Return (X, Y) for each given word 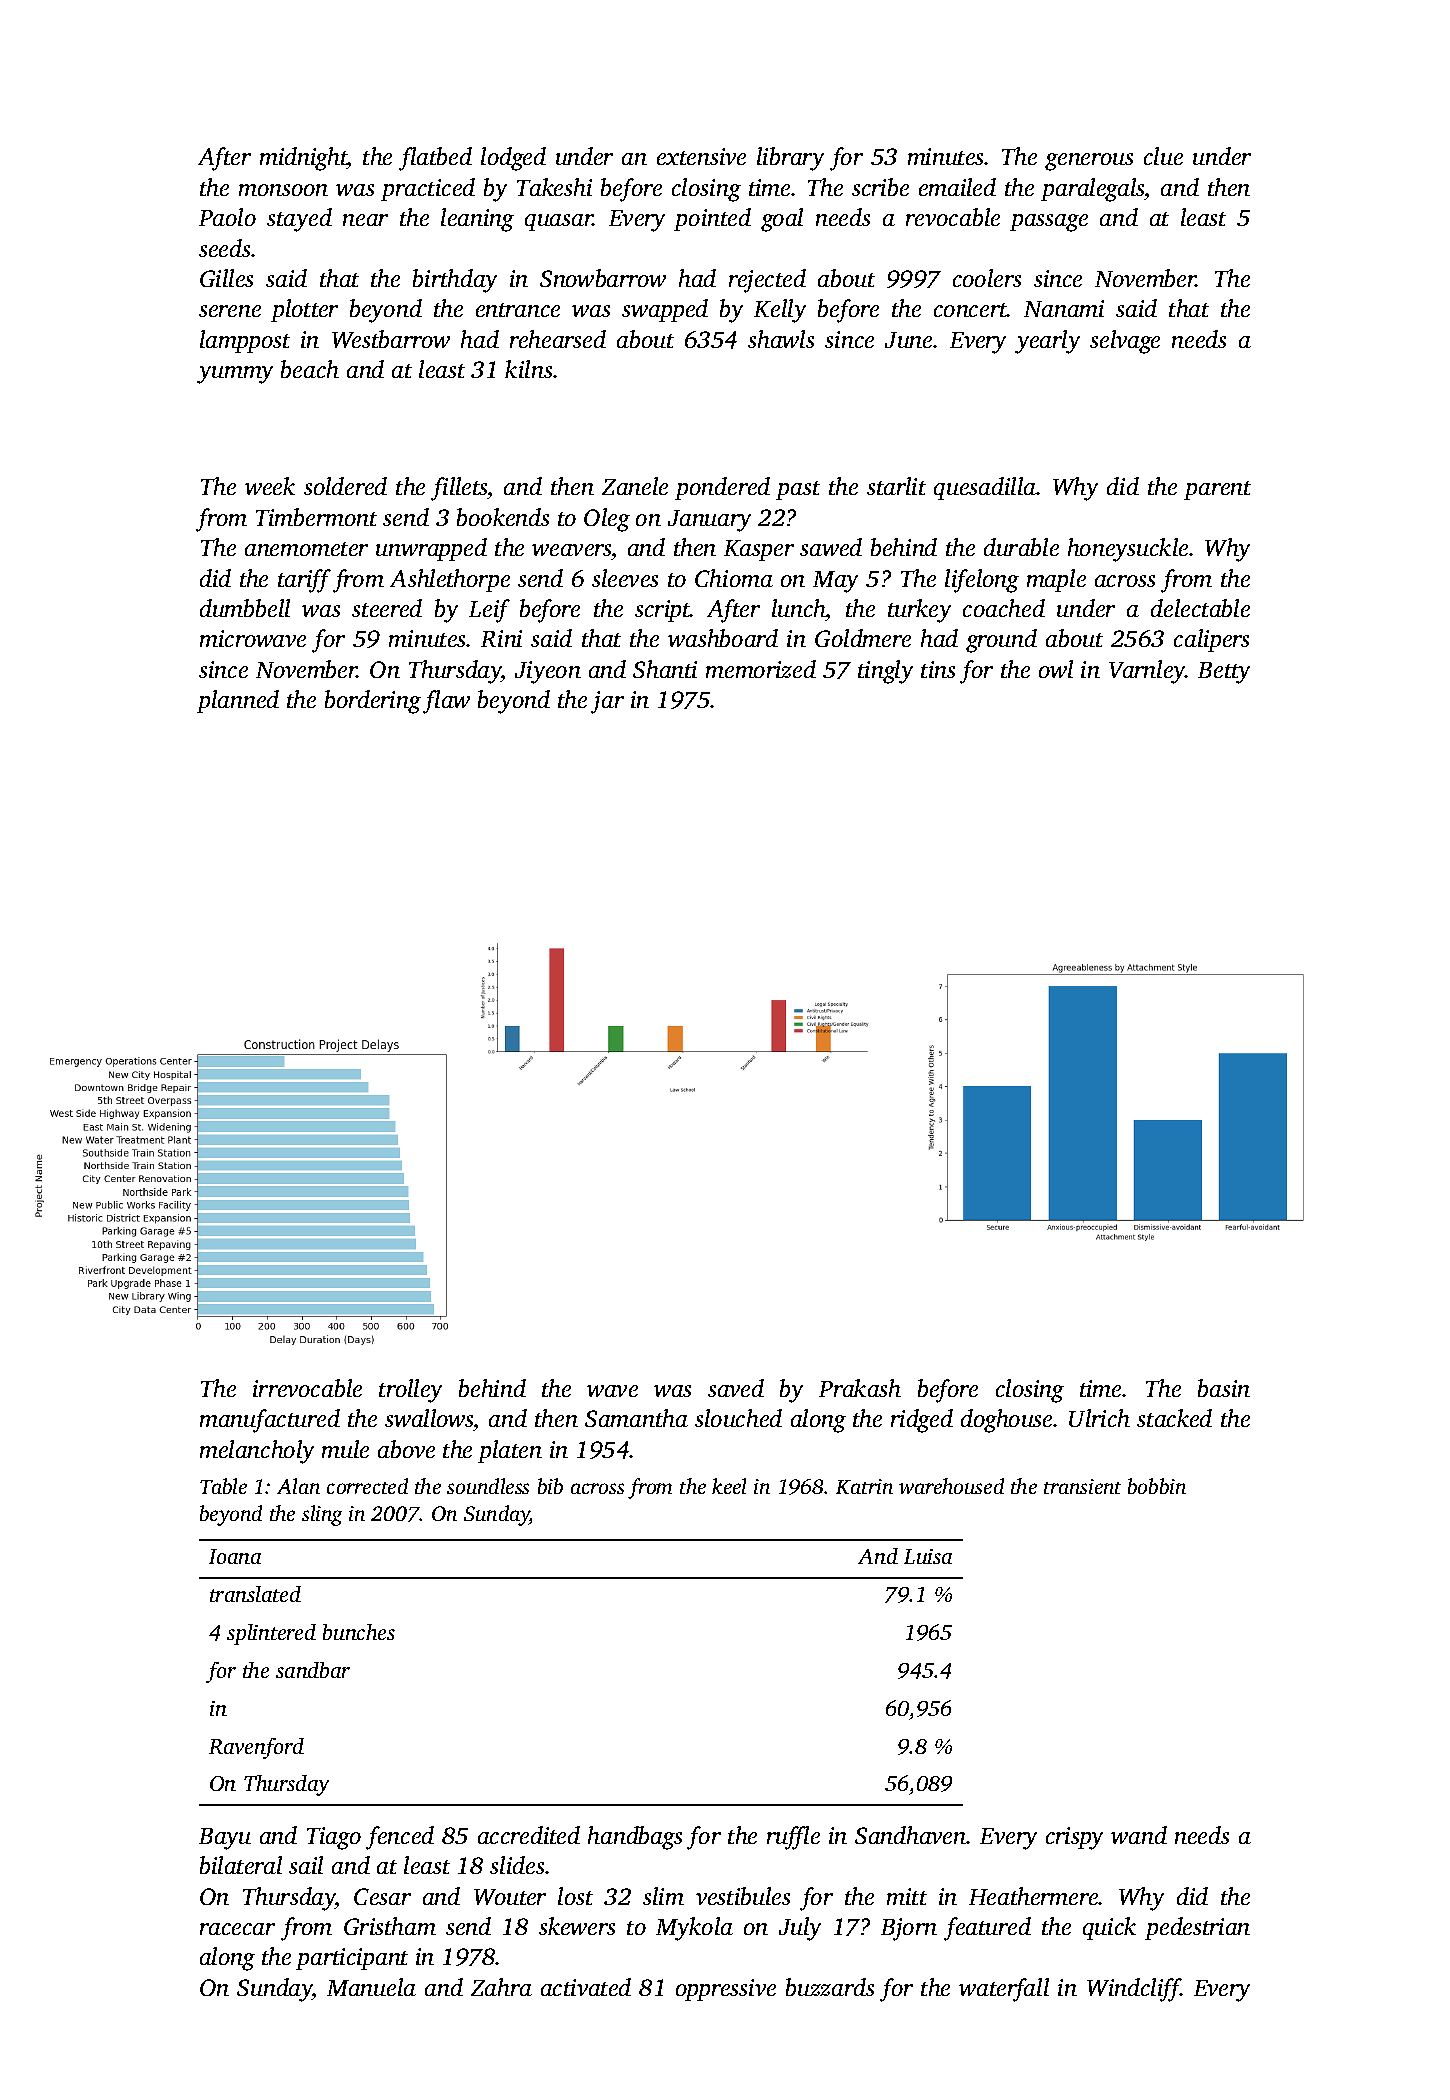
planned (238, 701)
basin (1224, 1388)
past (798, 490)
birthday (455, 281)
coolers (987, 278)
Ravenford (256, 1748)
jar (607, 702)
